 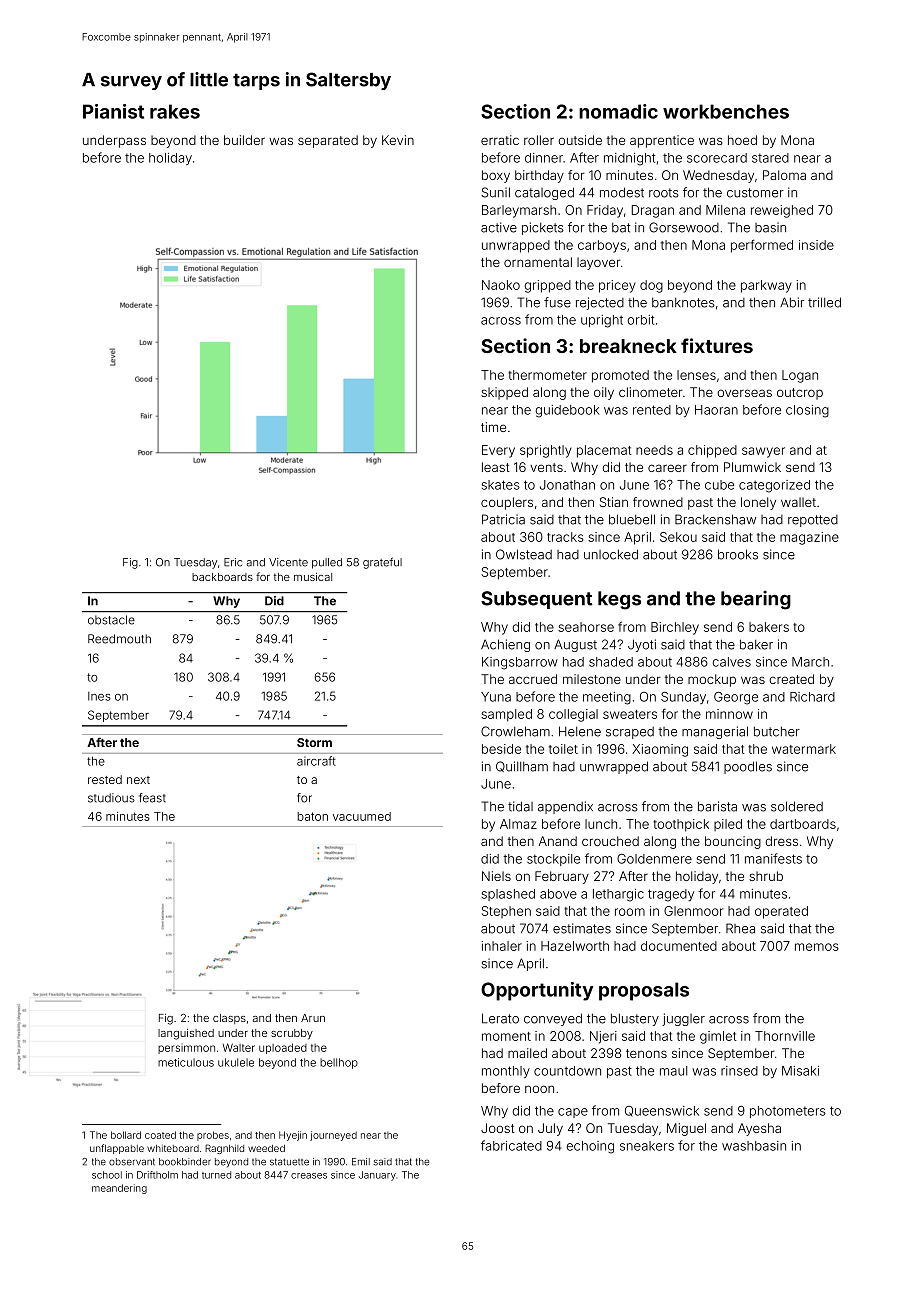 What do you see at coordinates (314, 742) in the screenshot?
I see `Storm` at bounding box center [314, 742].
